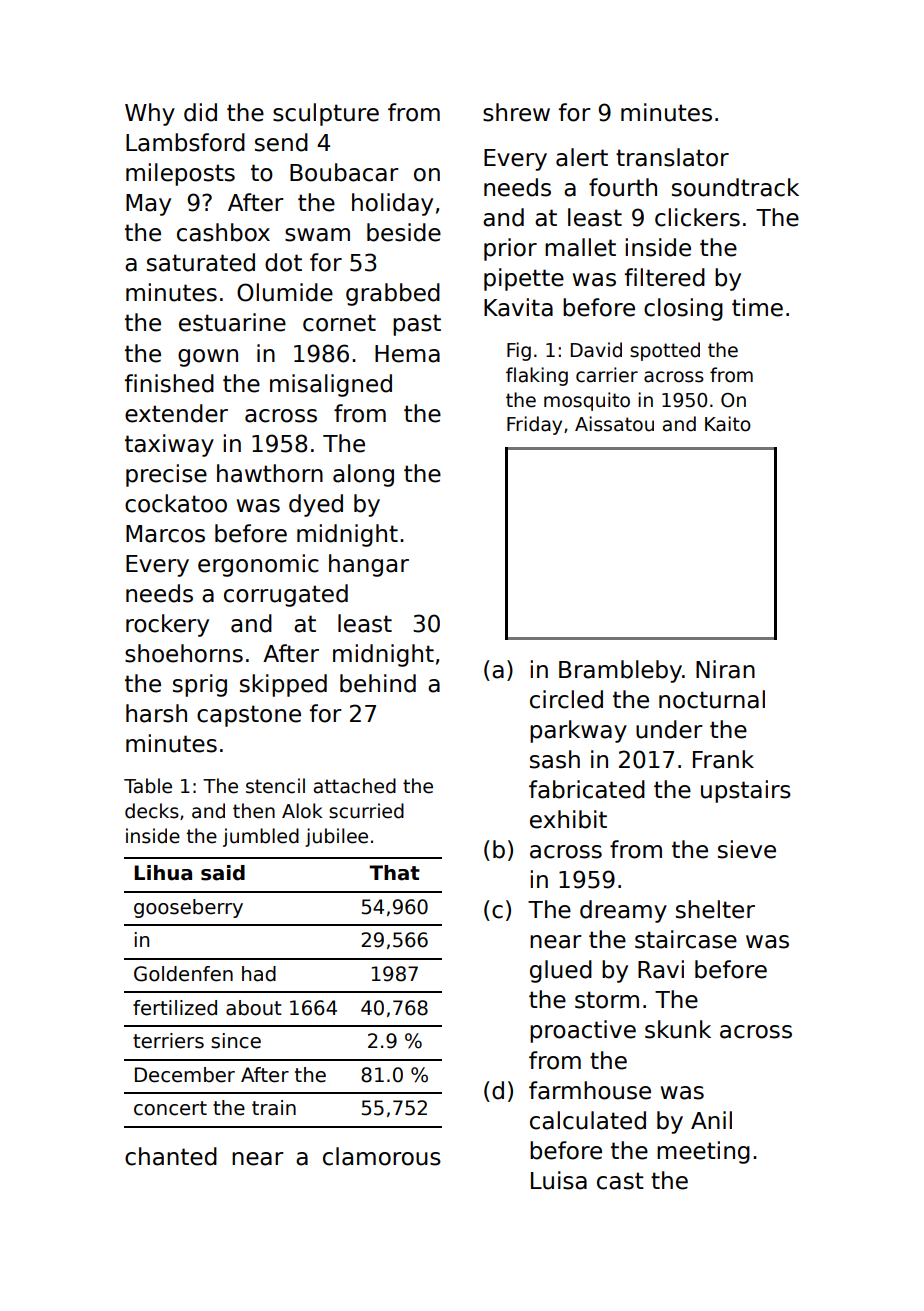  What do you see at coordinates (223, 232) in the document?
I see `cashbox` at bounding box center [223, 232].
